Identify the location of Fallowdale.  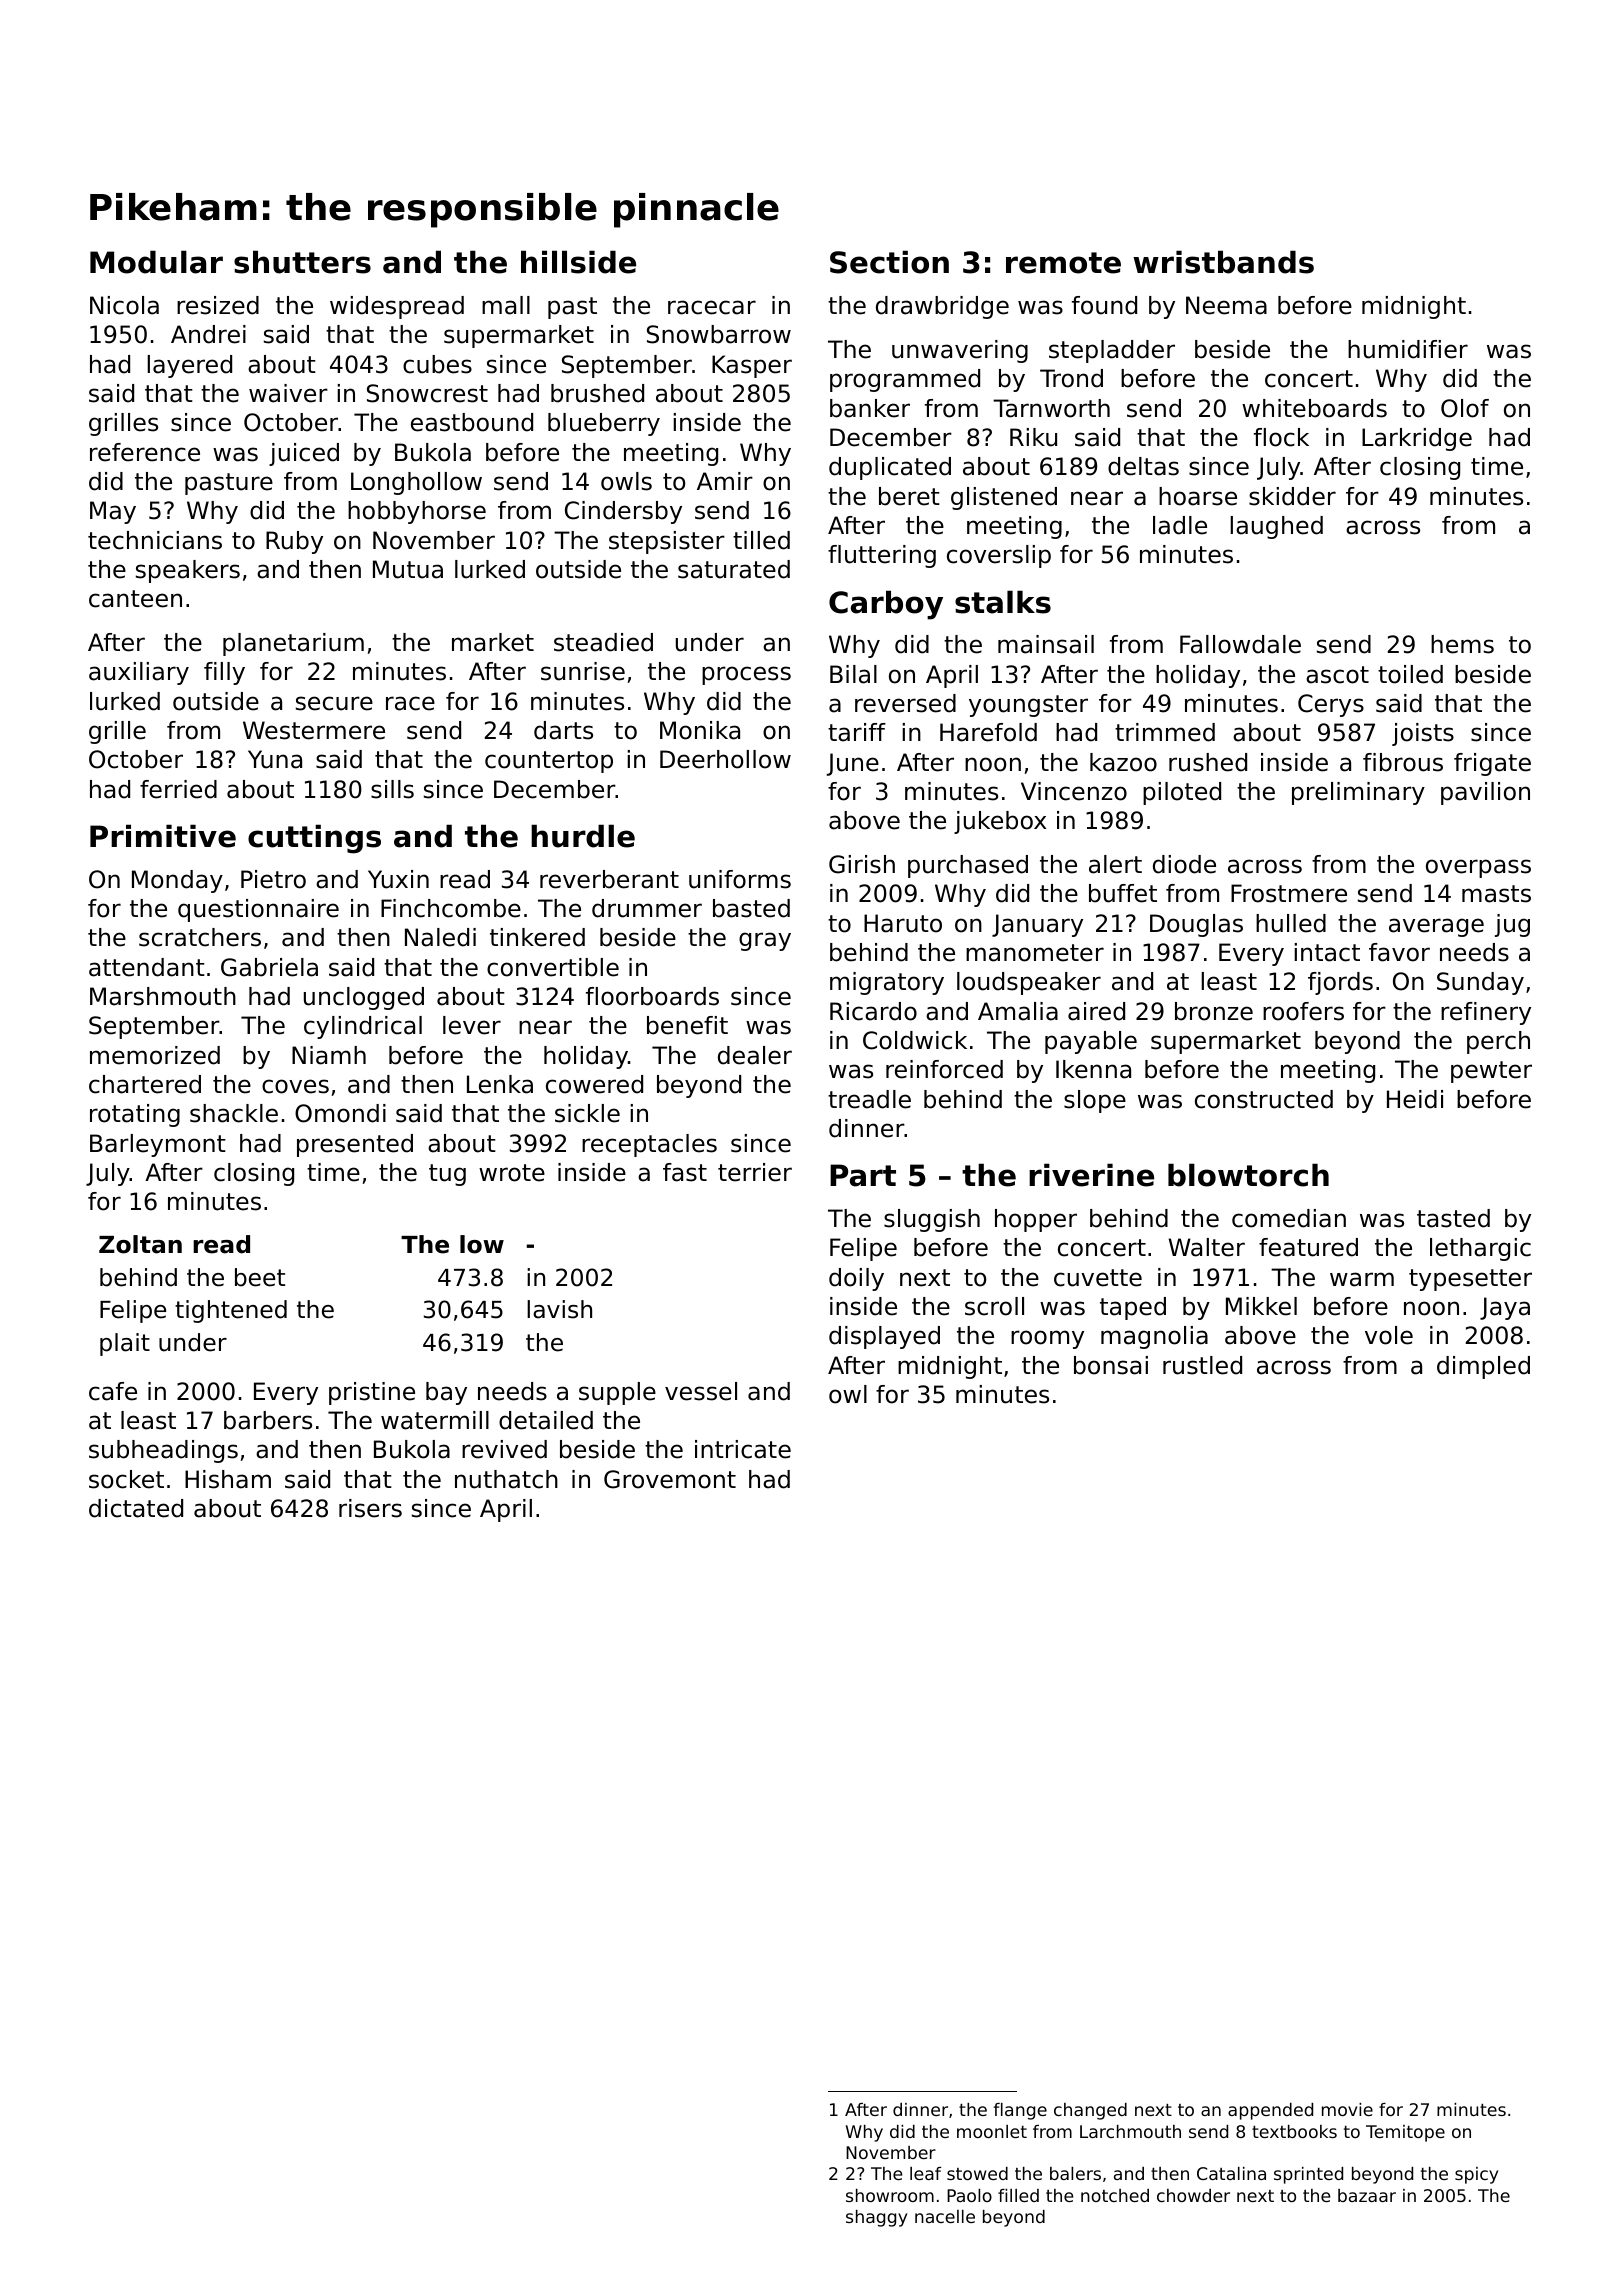
(1240, 644).
